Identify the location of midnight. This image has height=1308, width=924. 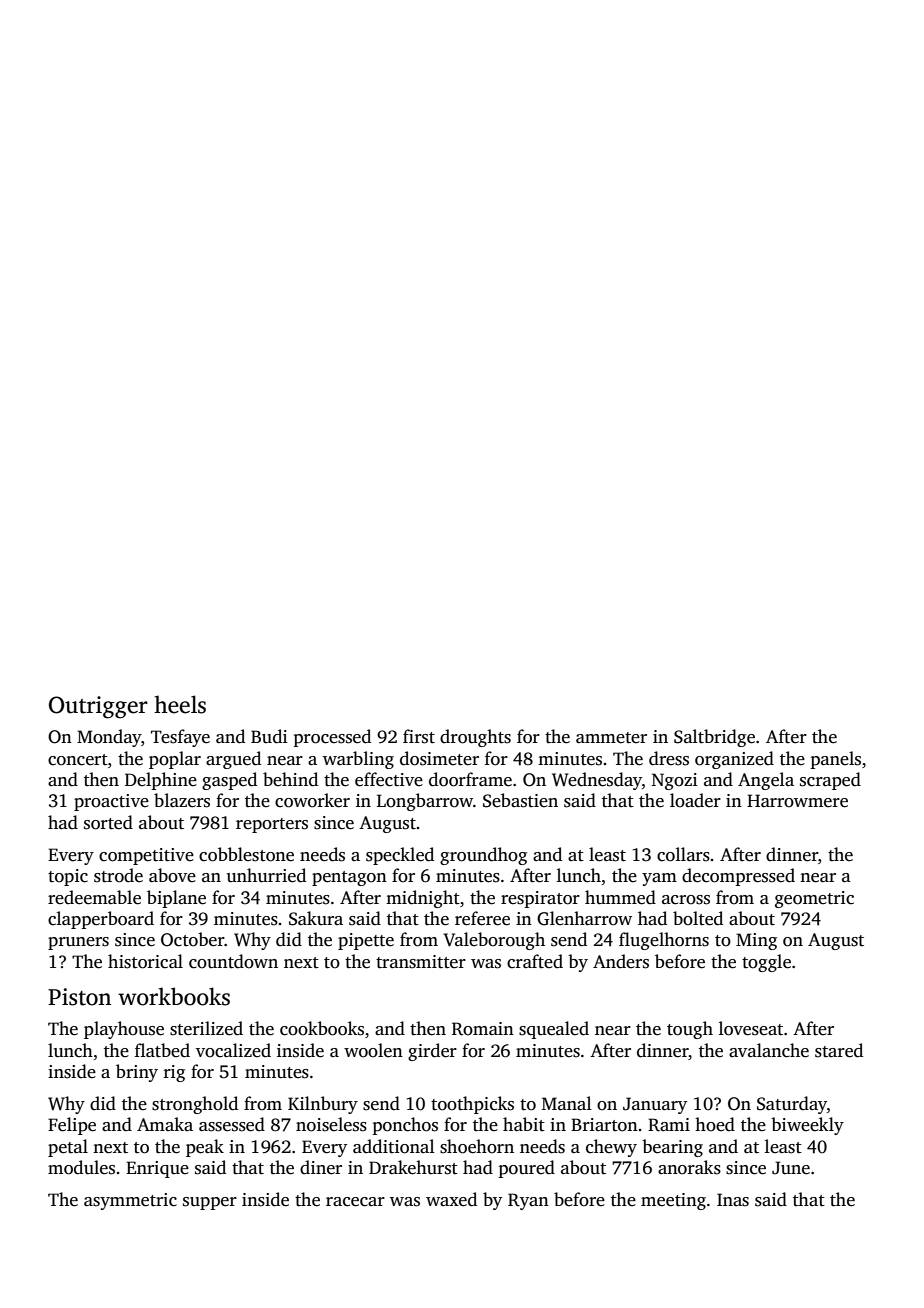
(423, 899).
